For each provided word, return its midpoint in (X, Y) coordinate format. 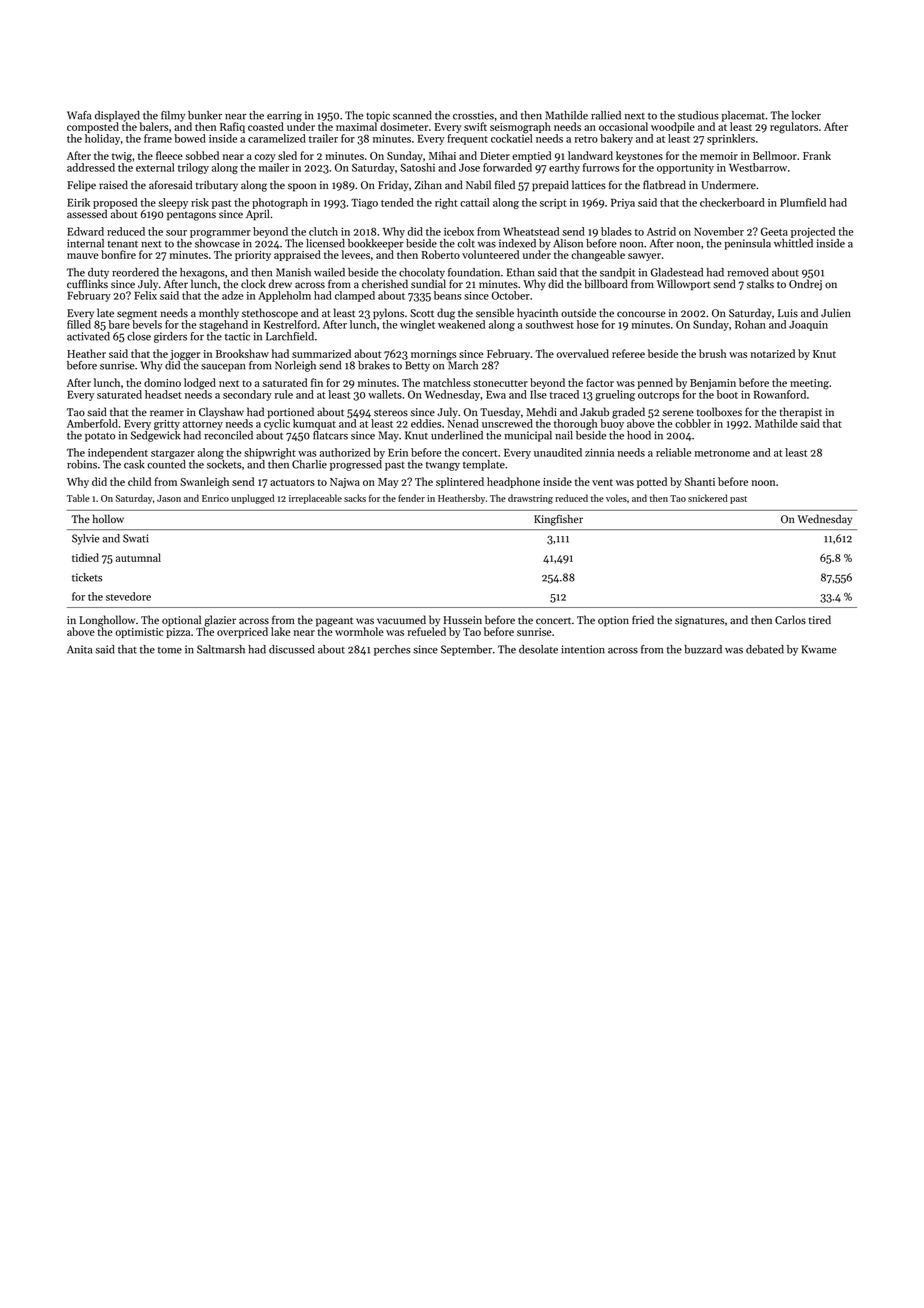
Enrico (215, 498)
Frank (817, 155)
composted (93, 127)
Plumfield (803, 202)
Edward (85, 231)
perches (392, 650)
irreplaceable (315, 499)
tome (170, 650)
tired (820, 620)
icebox (459, 231)
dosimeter (404, 126)
